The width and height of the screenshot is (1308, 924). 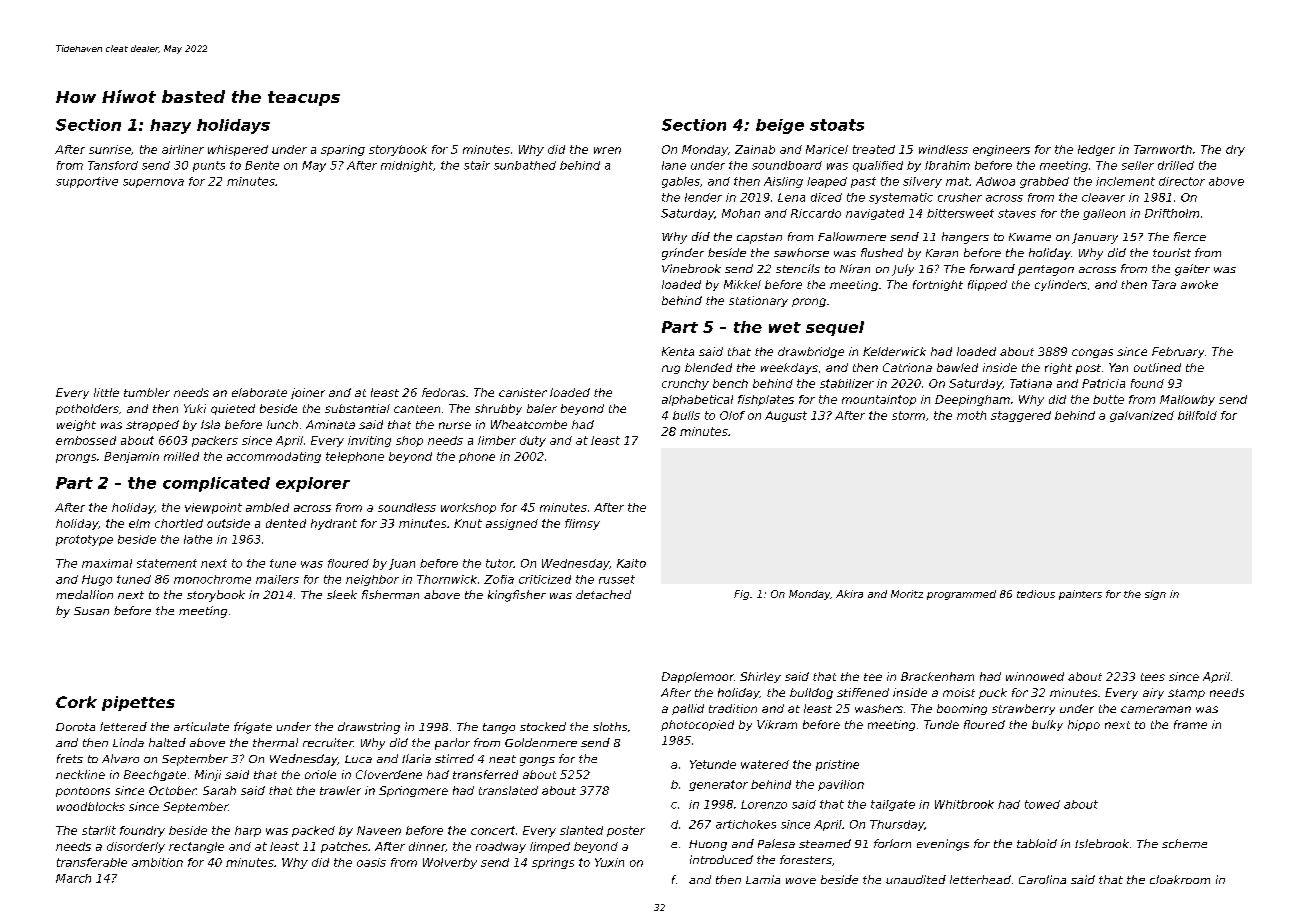 I want to click on sparing, so click(x=343, y=150).
